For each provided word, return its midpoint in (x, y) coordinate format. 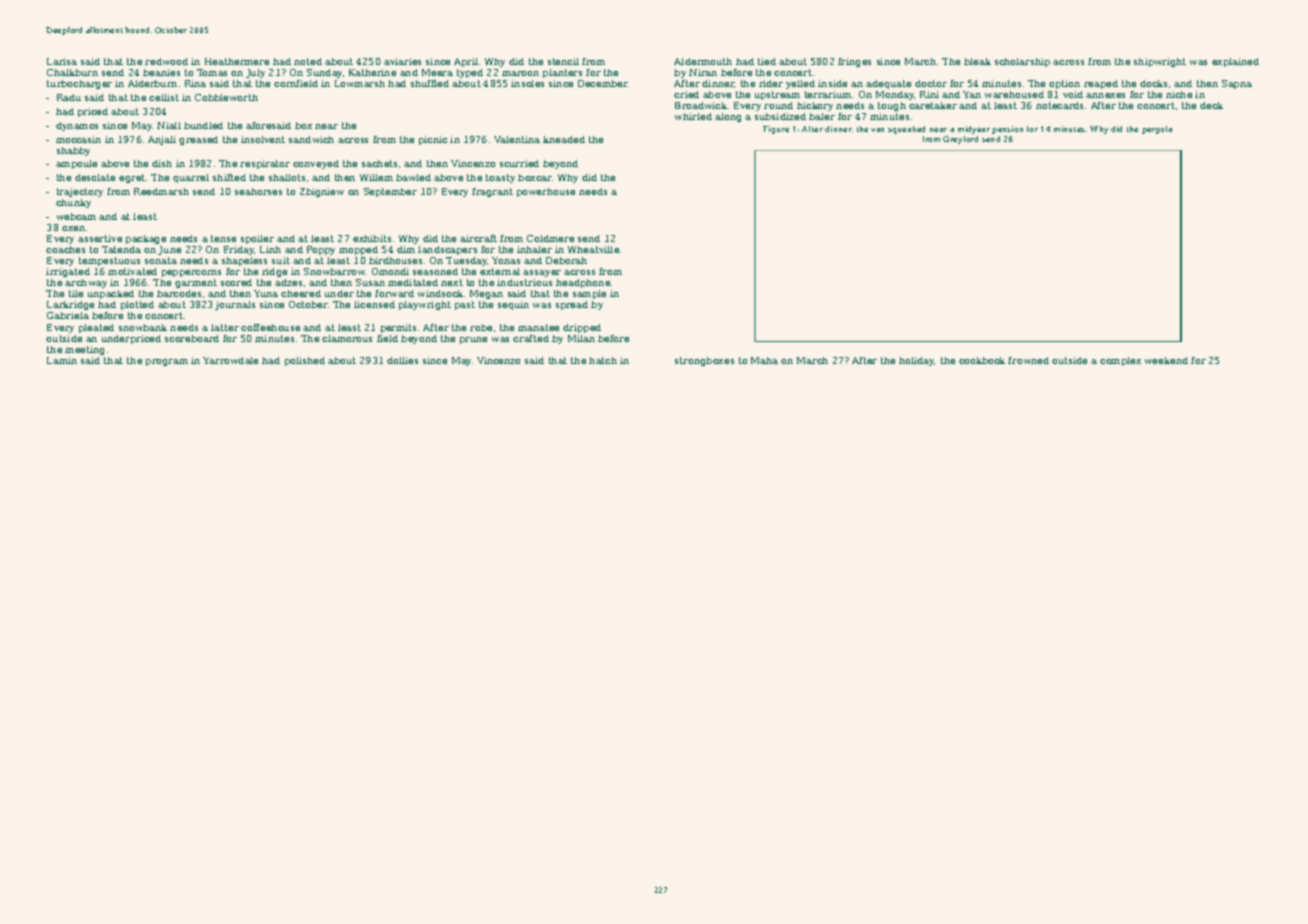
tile (76, 293)
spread (572, 305)
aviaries (402, 61)
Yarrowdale (230, 360)
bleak (977, 61)
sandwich (311, 139)
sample (589, 294)
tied (767, 61)
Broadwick (701, 105)
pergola (1157, 130)
